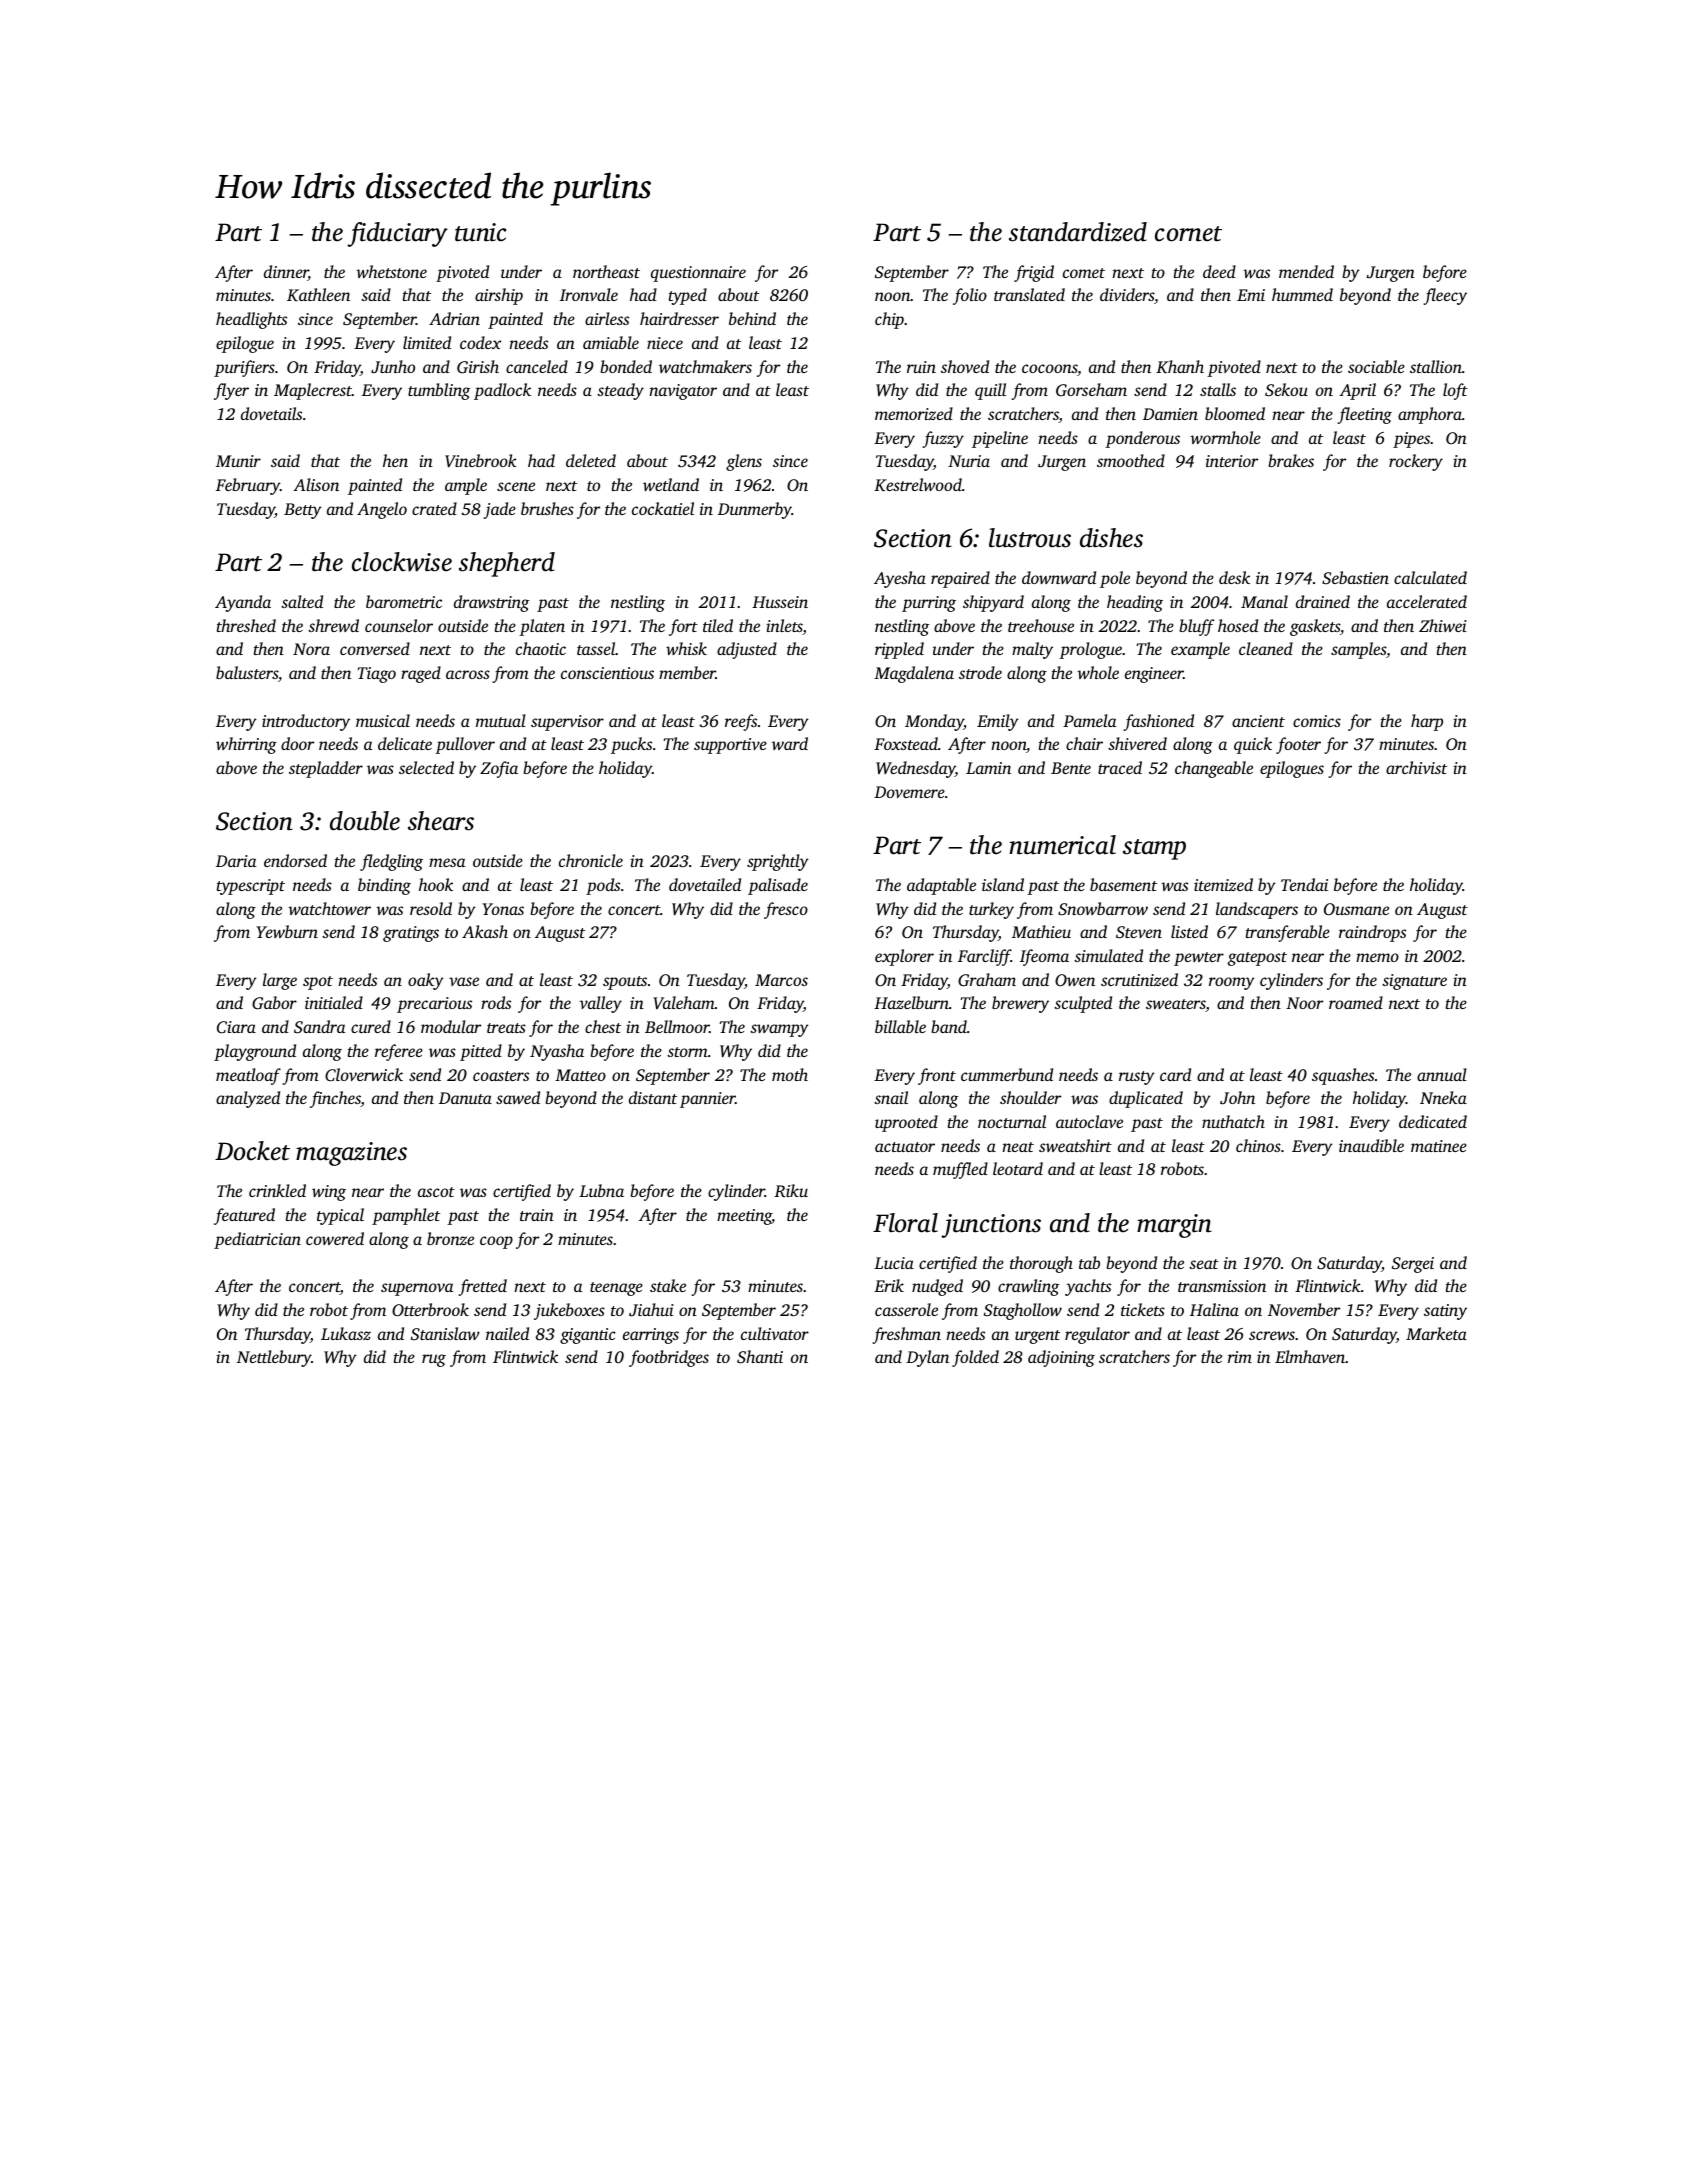  Describe the element at coordinates (434, 1360) in the screenshot. I see `rug` at that location.
